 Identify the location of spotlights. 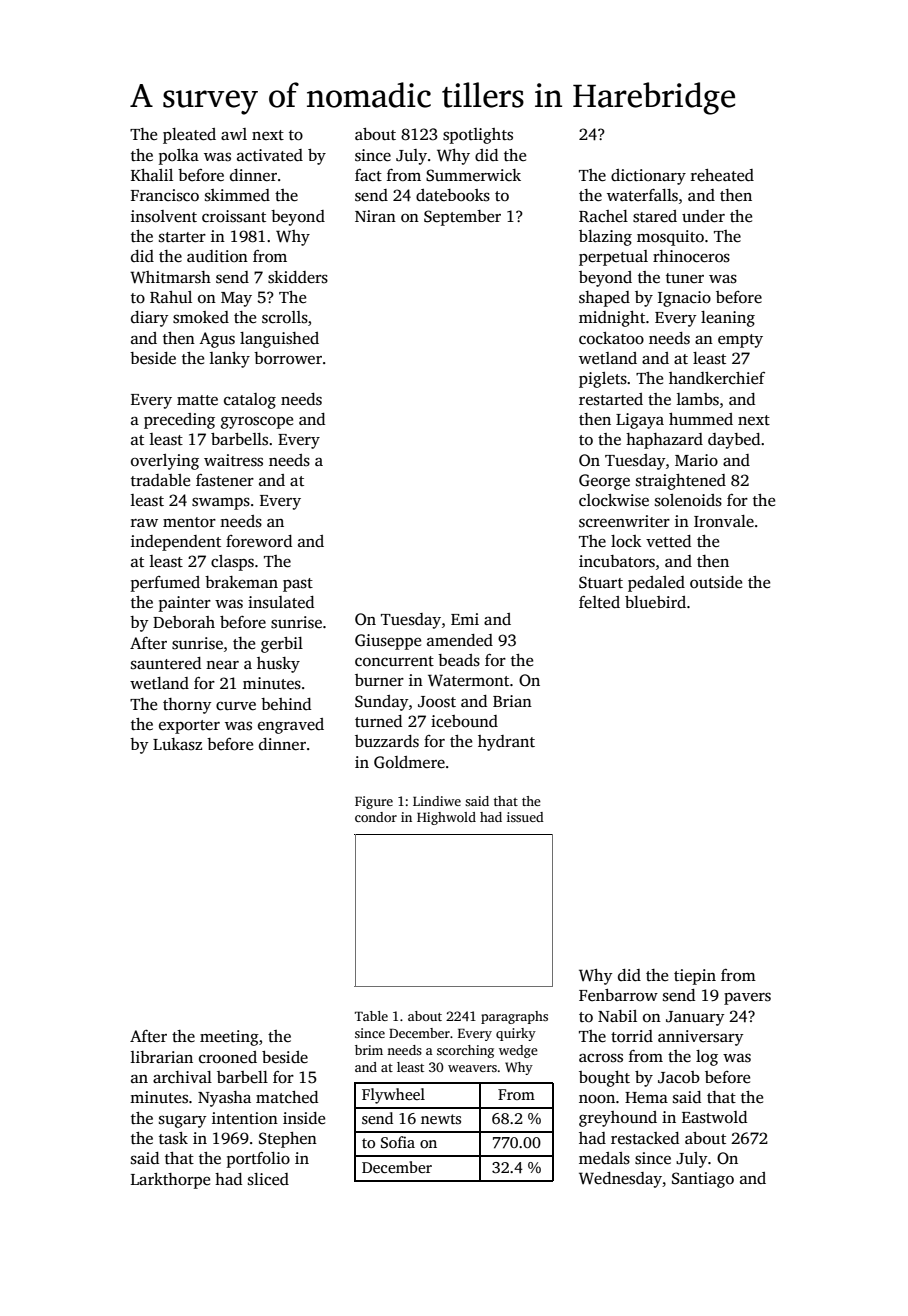
(478, 136).
